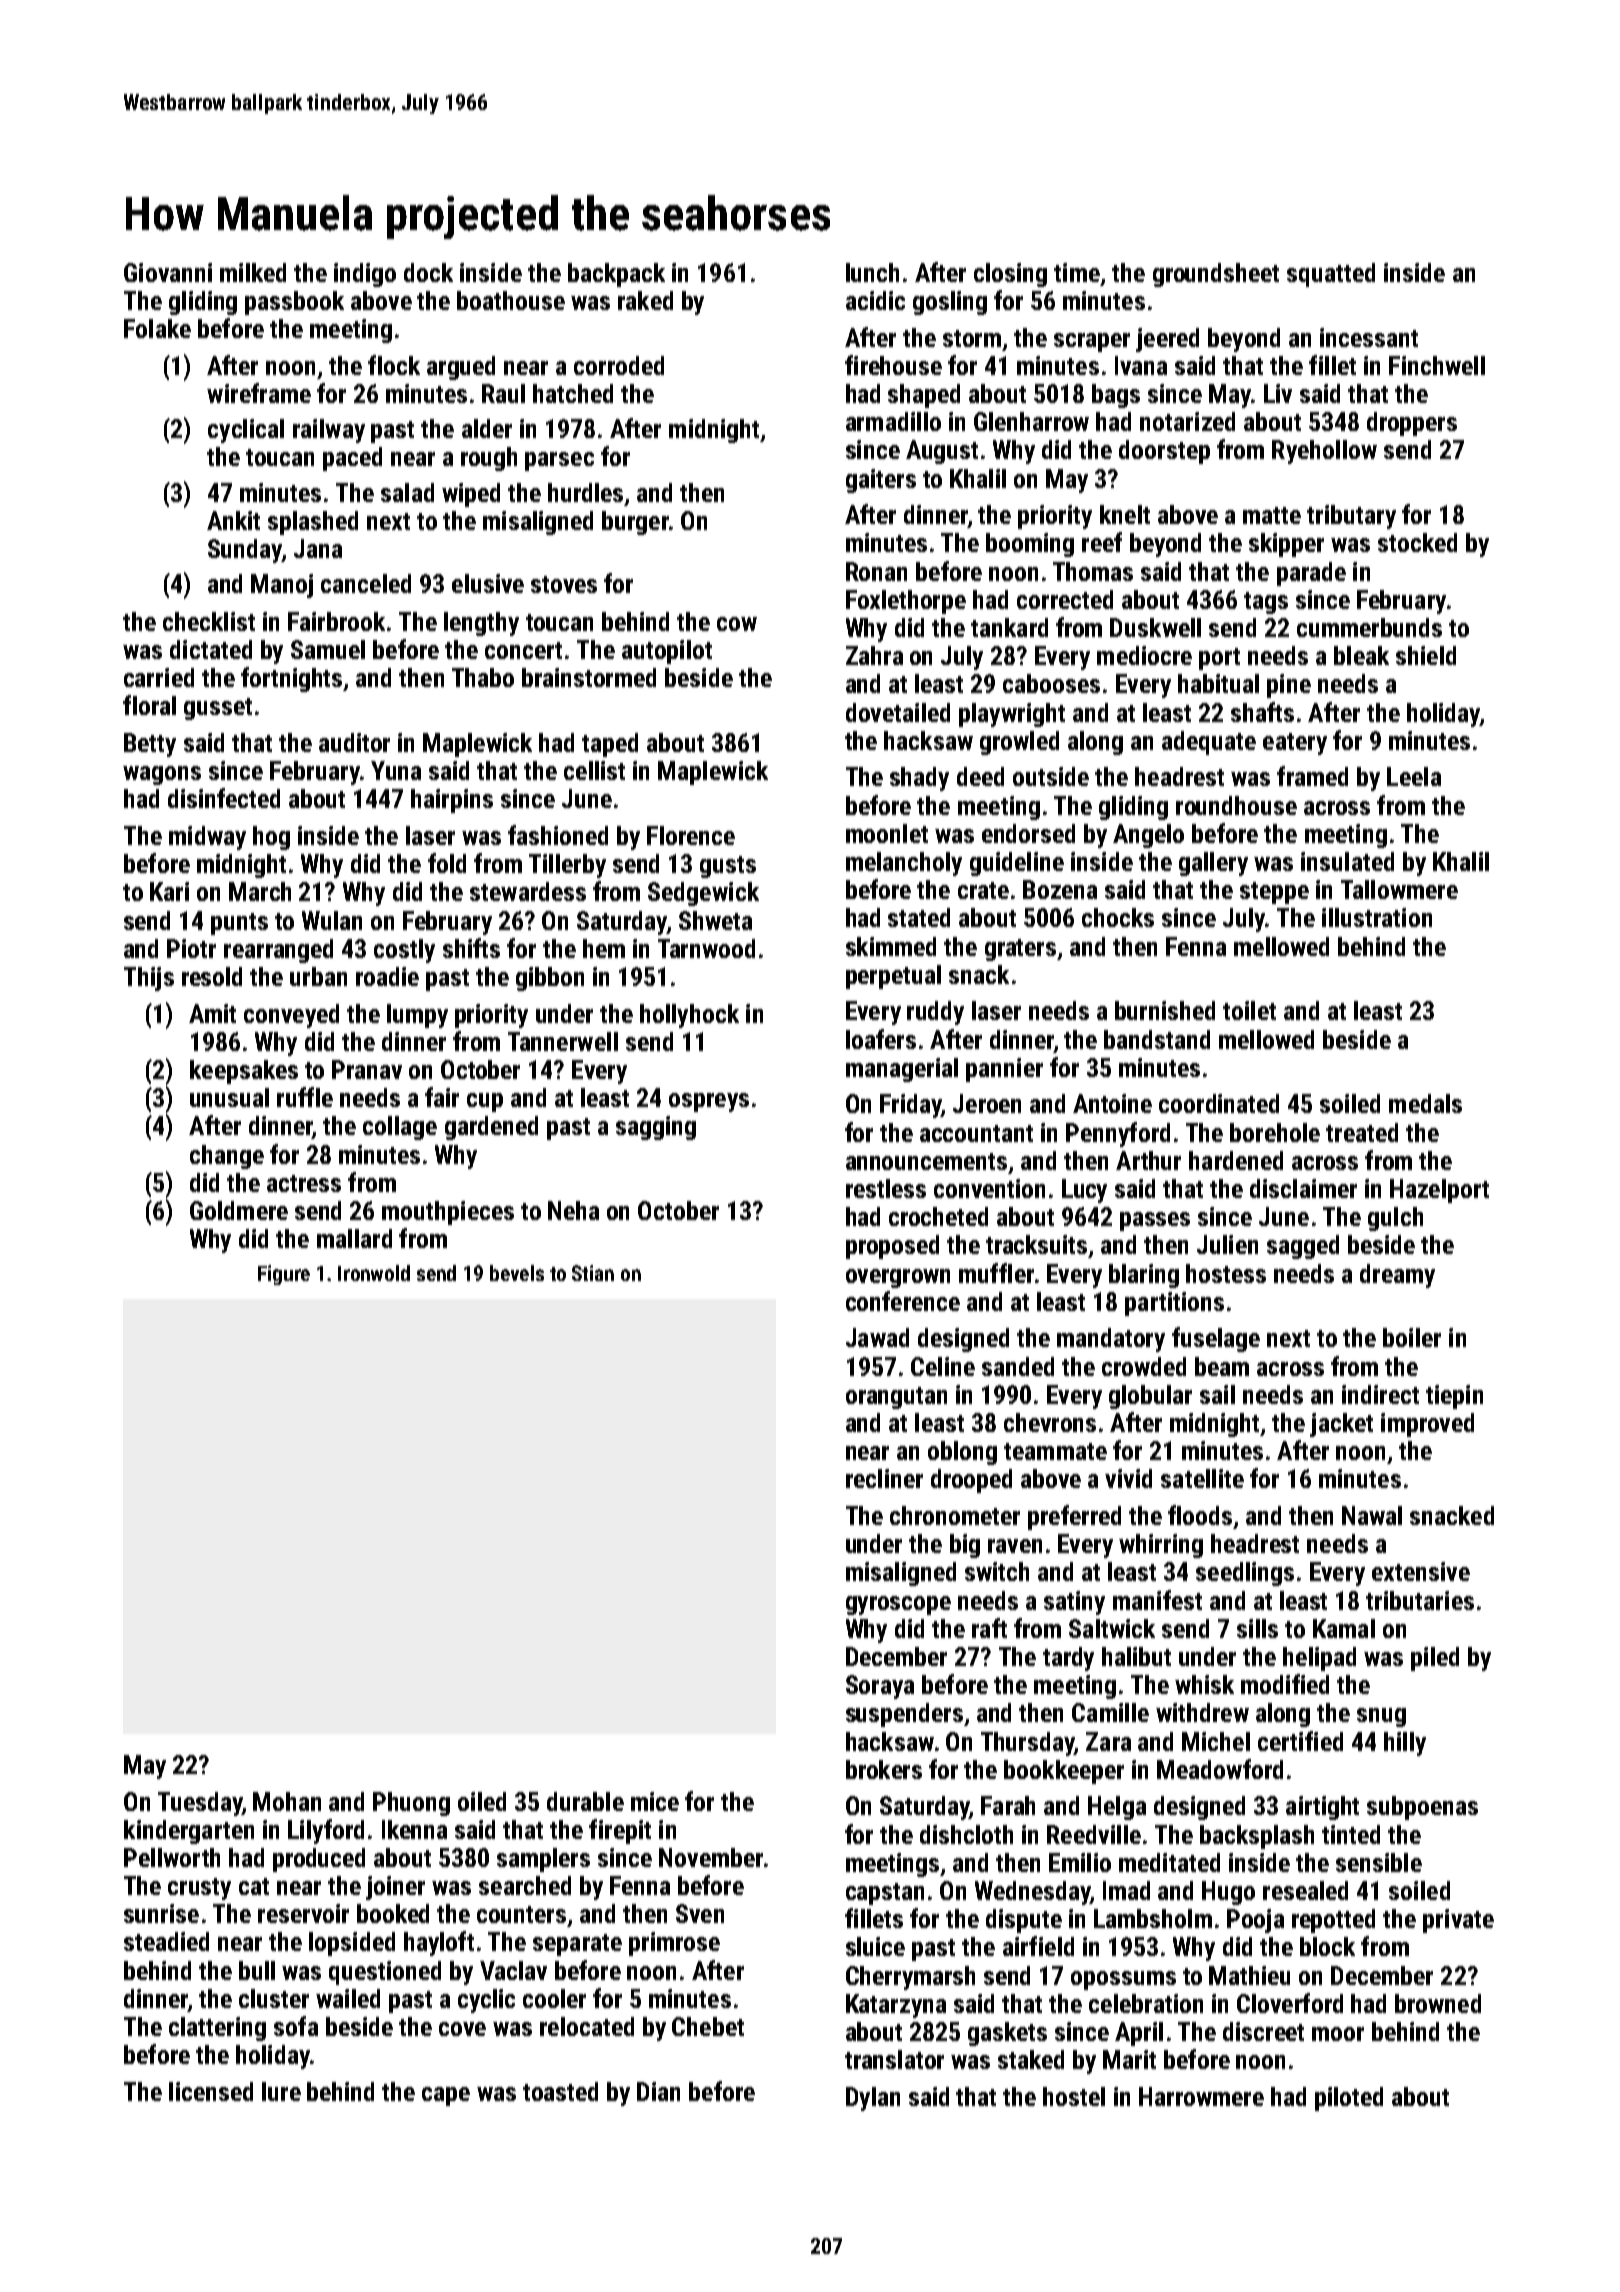 Image resolution: width=1620 pixels, height=2292 pixels. Describe the element at coordinates (365, 275) in the screenshot. I see `indigo` at that location.
